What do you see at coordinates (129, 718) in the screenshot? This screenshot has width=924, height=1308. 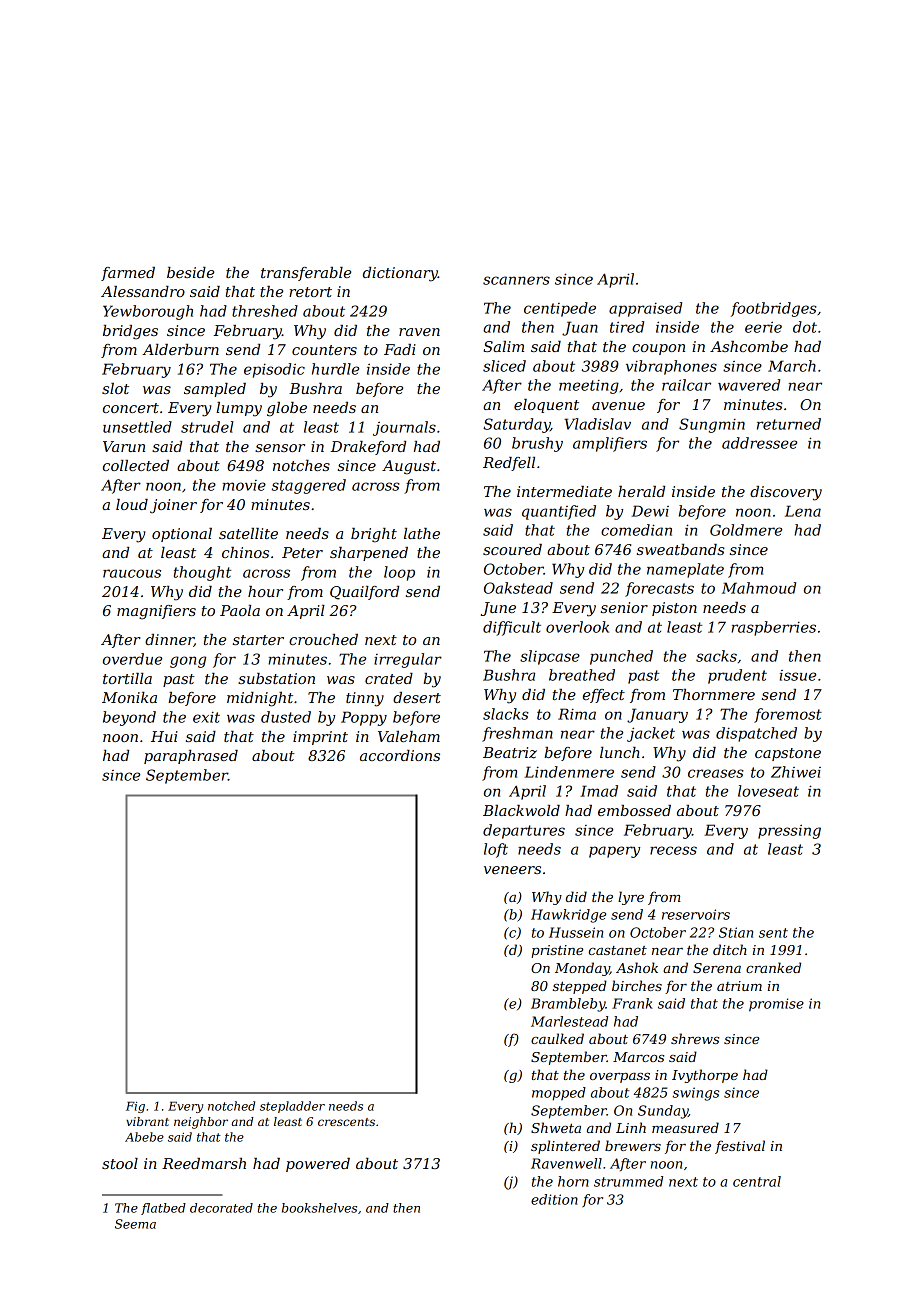 I see `beyond` at bounding box center [129, 718].
